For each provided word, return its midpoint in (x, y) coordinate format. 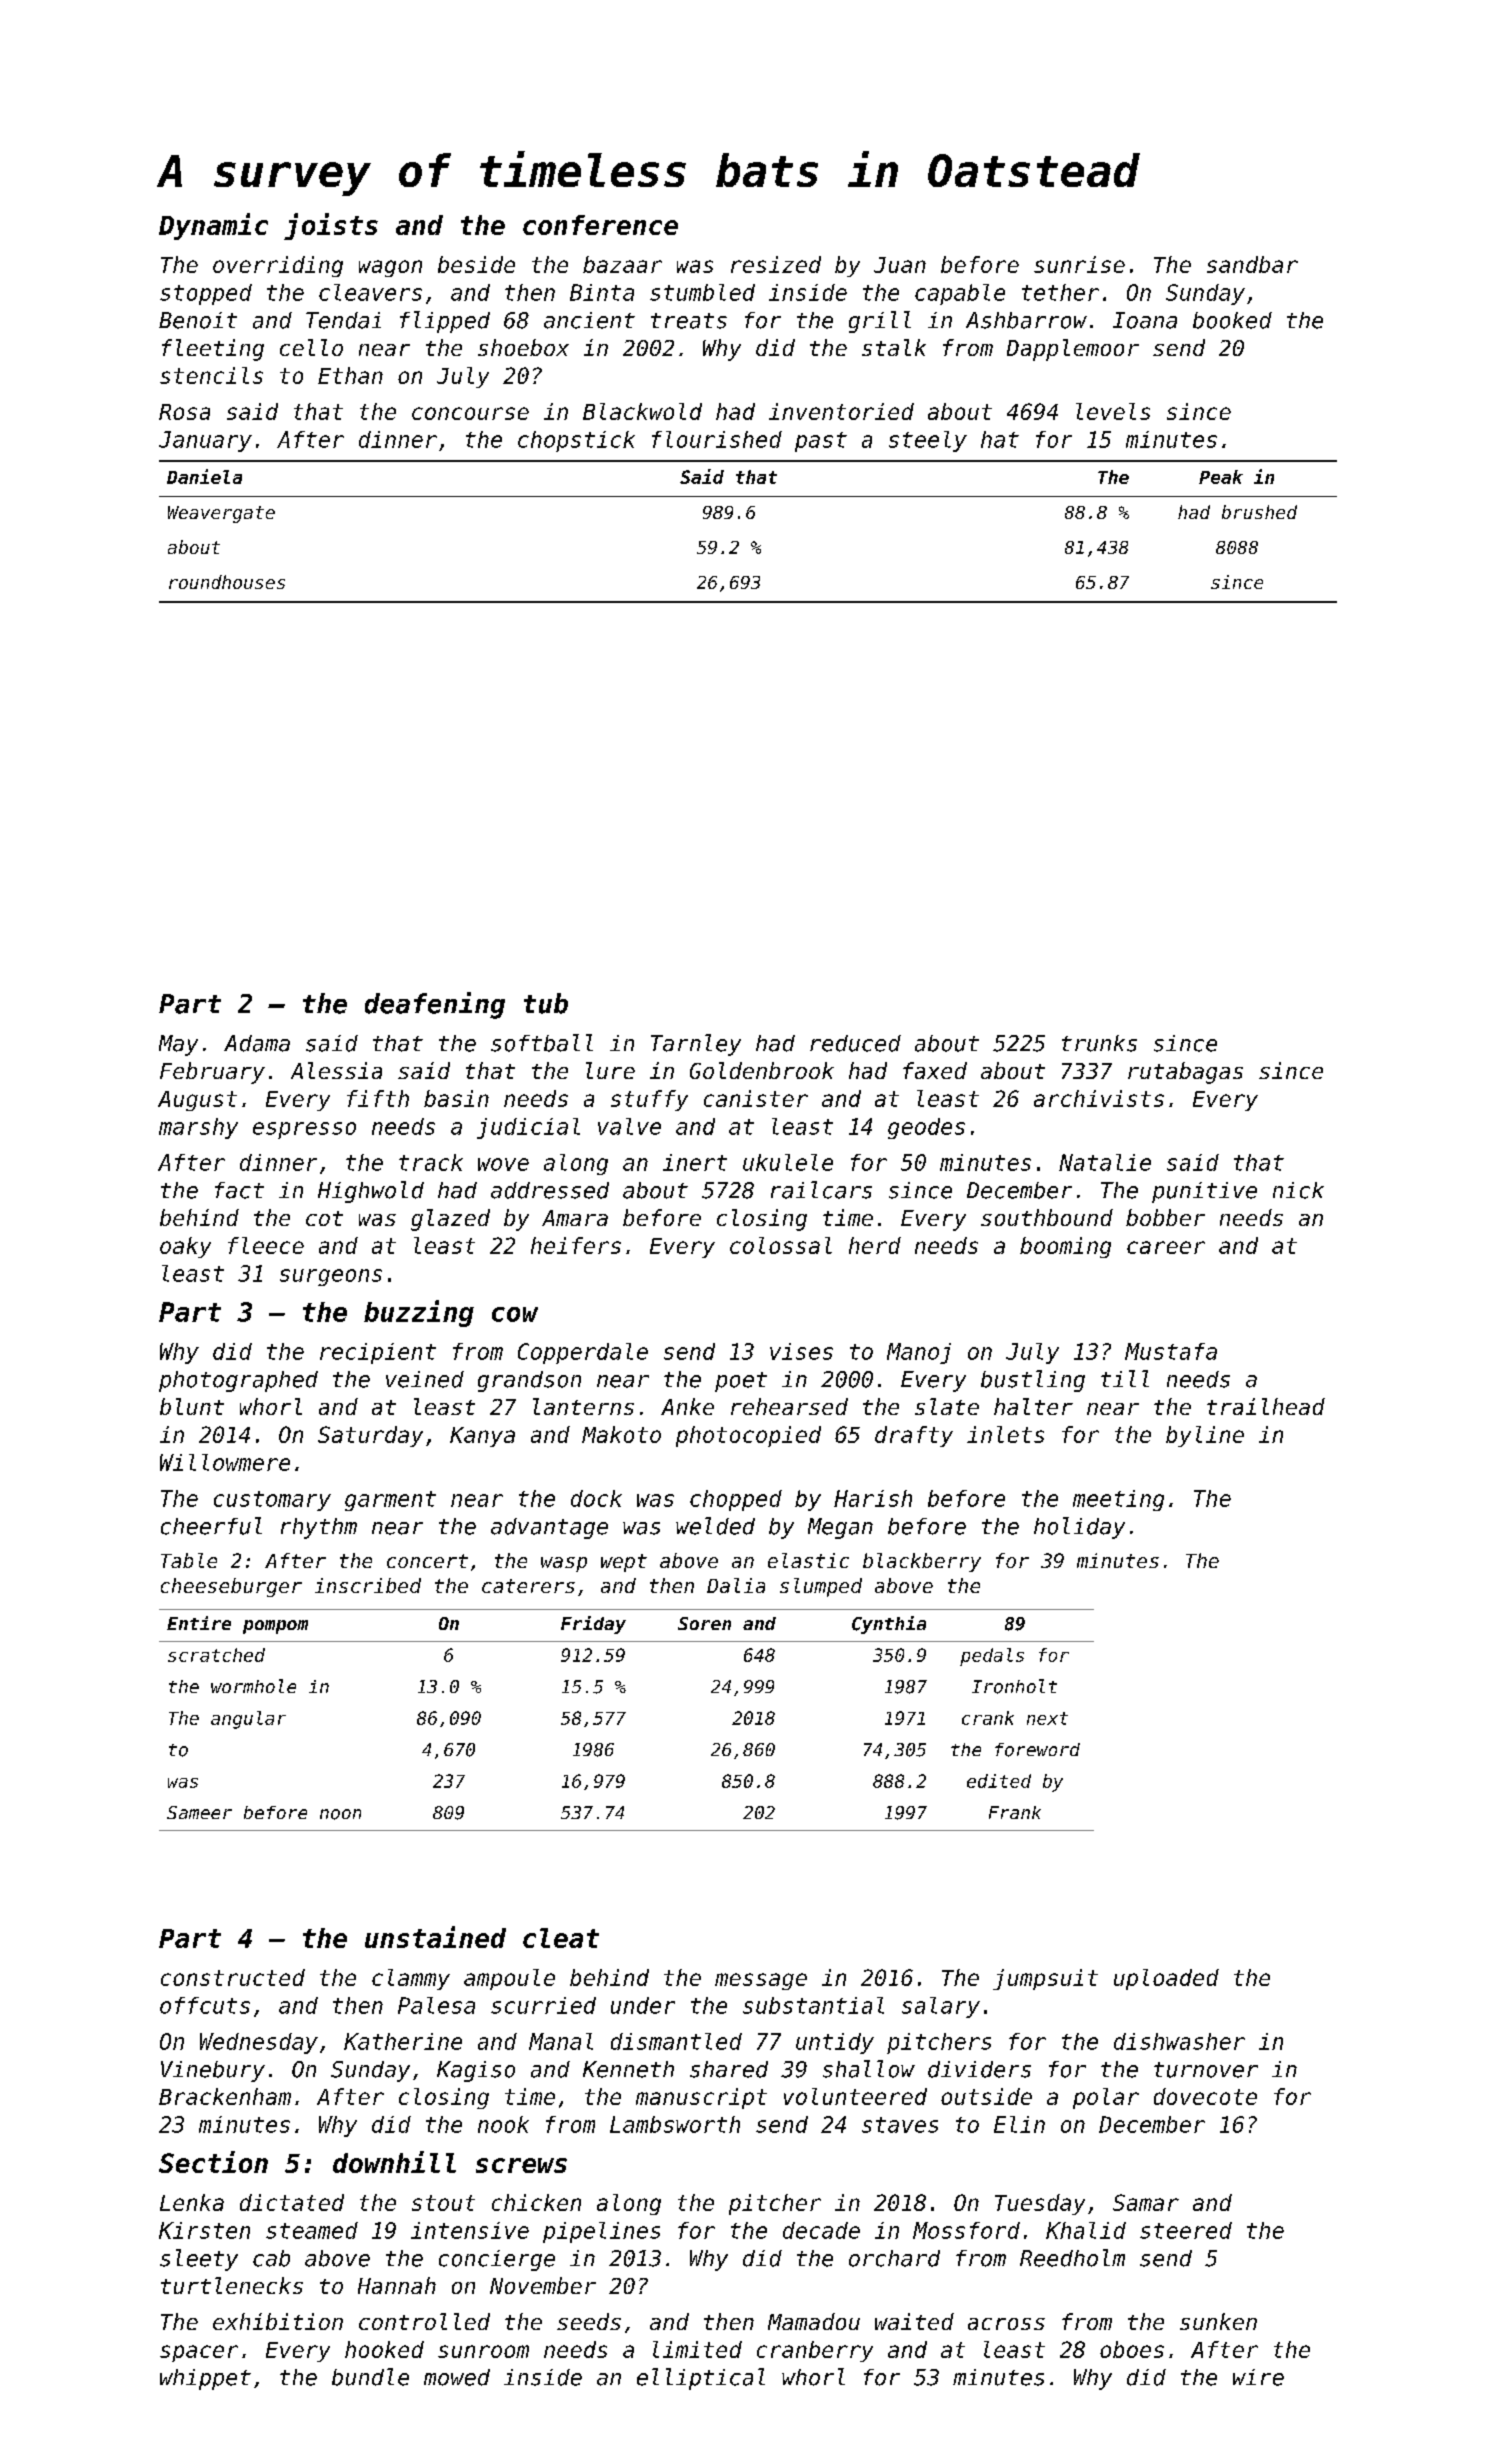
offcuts (205, 2005)
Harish (873, 1498)
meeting (1118, 1500)
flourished (717, 439)
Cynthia (889, 1625)
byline (1205, 1436)
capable (960, 294)
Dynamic (213, 226)
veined (425, 1379)
